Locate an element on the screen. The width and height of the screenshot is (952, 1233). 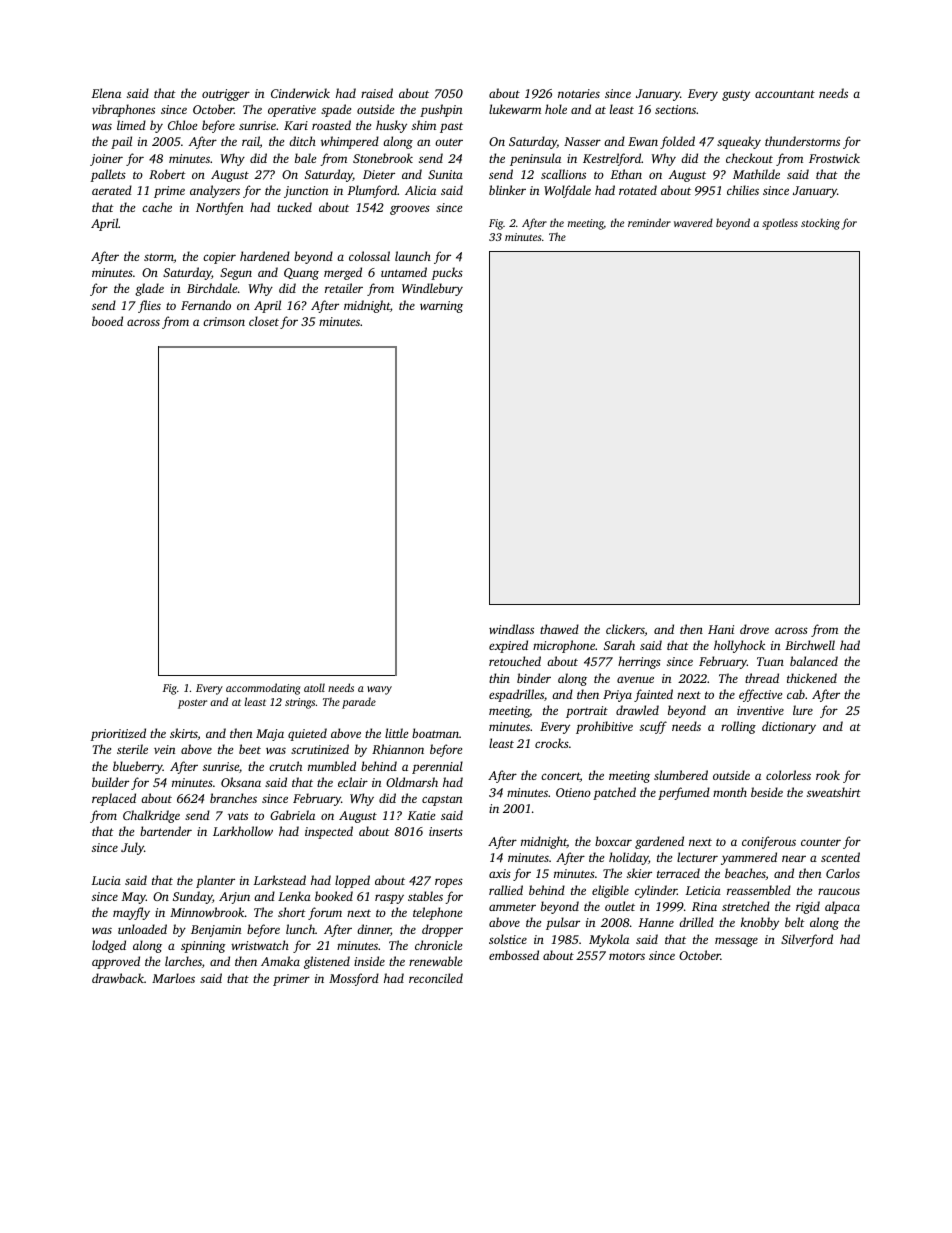
Chalkridge is located at coordinates (151, 816).
